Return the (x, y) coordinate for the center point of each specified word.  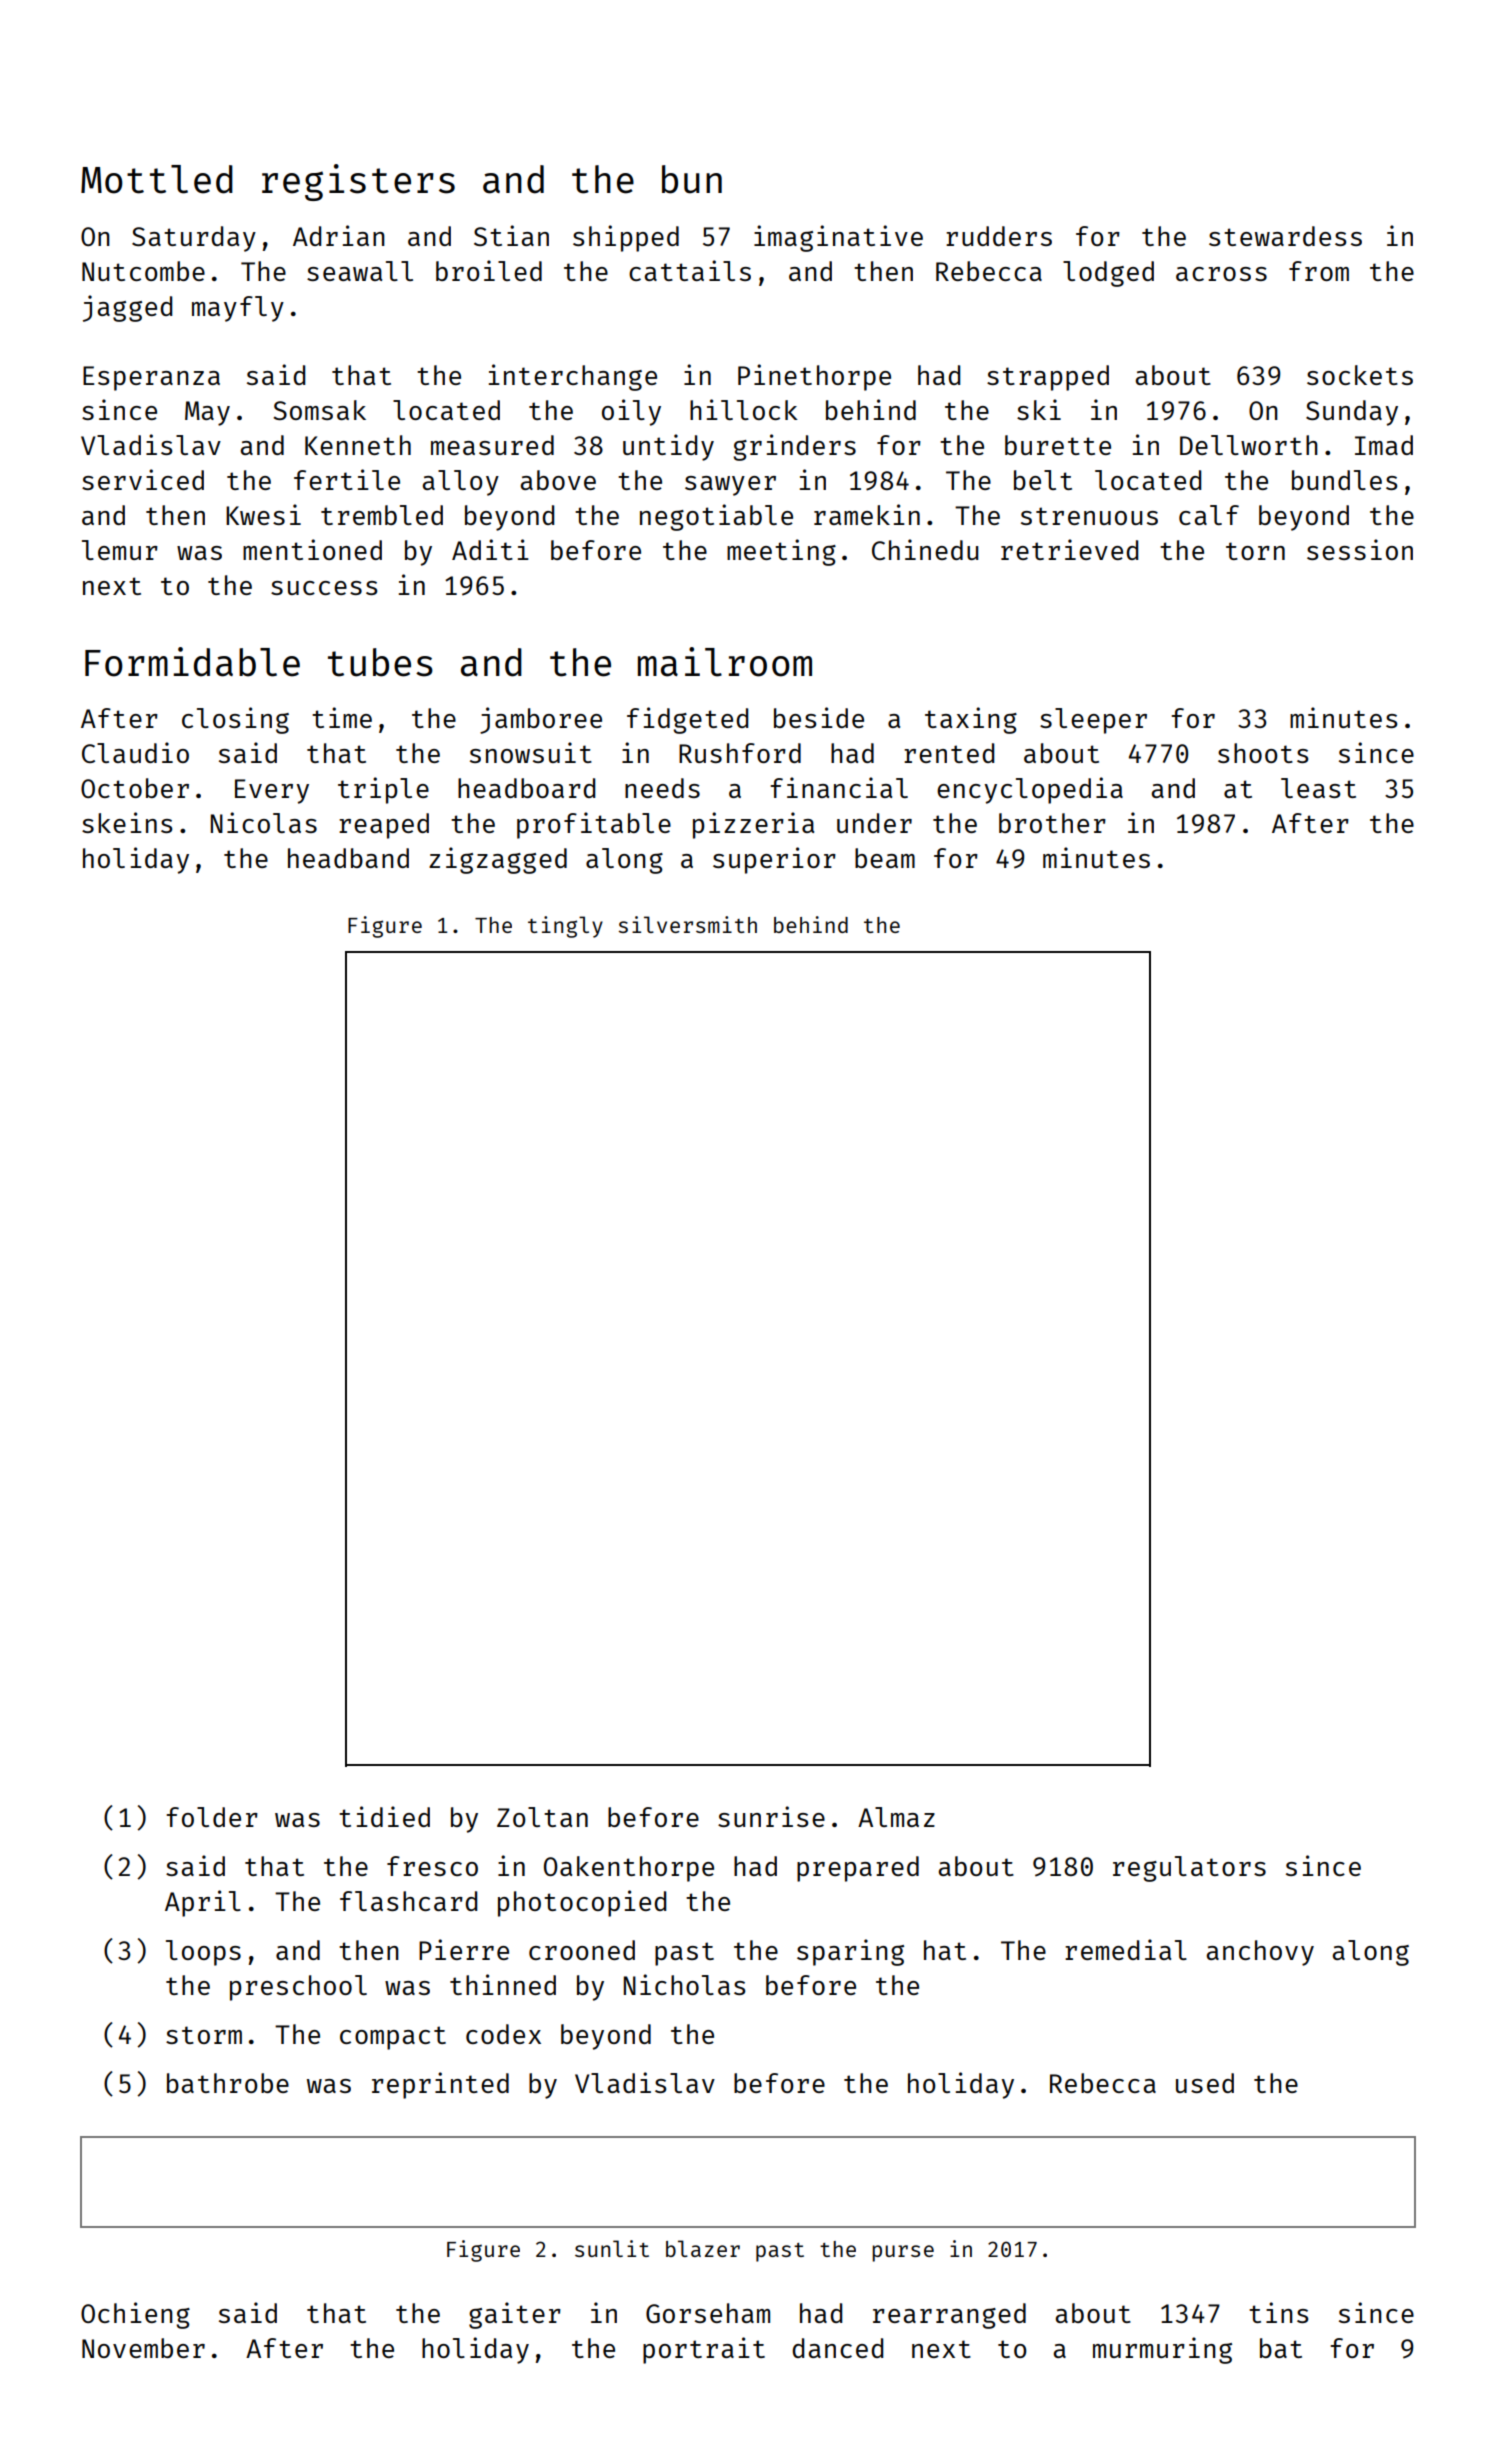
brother (1052, 823)
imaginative (838, 238)
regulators (1189, 1869)
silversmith (688, 924)
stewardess (1285, 236)
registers (358, 182)
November (143, 2348)
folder (212, 1817)
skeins (127, 822)
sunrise (771, 1816)
